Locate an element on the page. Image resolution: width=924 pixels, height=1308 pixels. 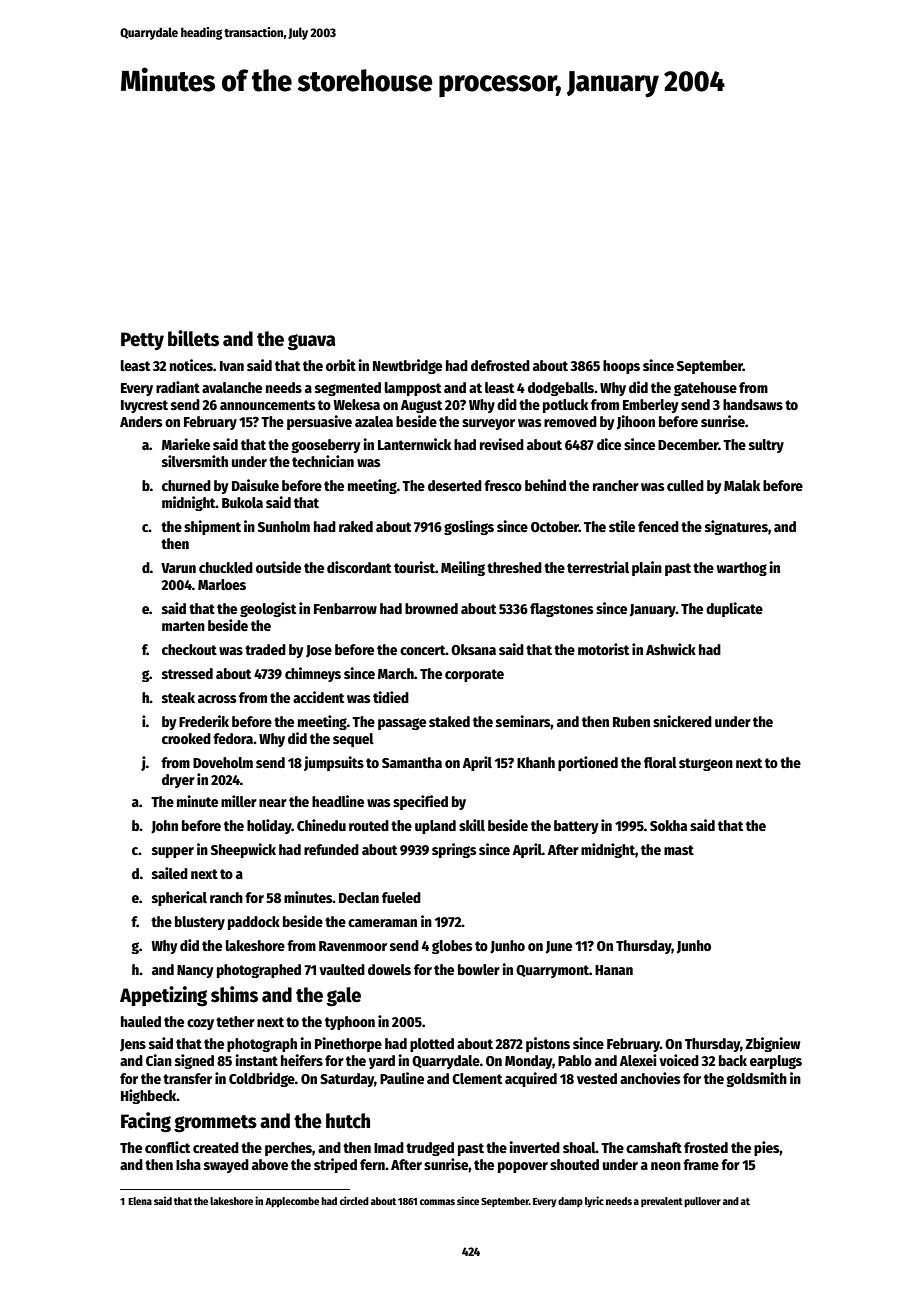
tidied is located at coordinates (391, 697).
